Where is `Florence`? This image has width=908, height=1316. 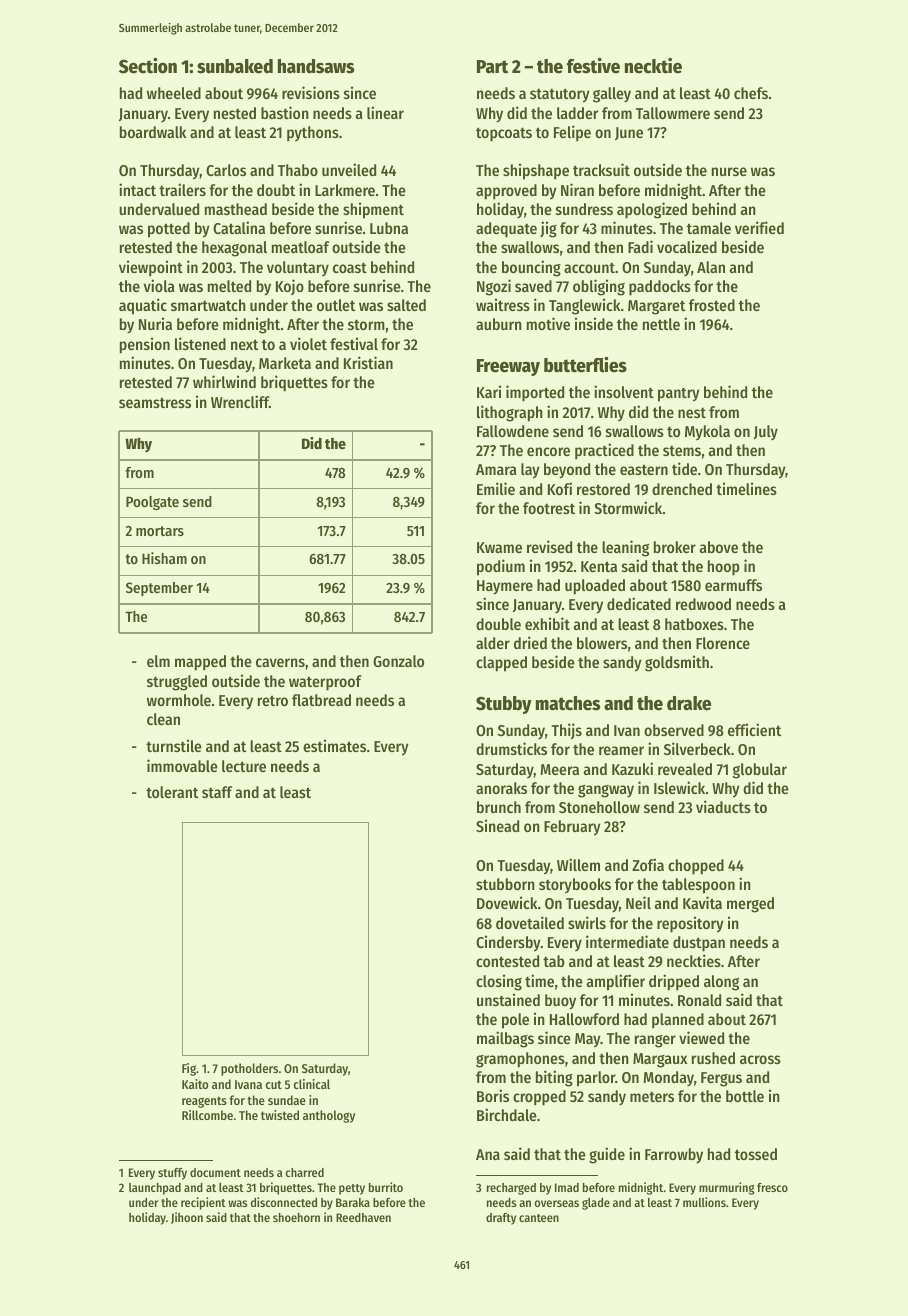 Florence is located at coordinates (723, 643).
